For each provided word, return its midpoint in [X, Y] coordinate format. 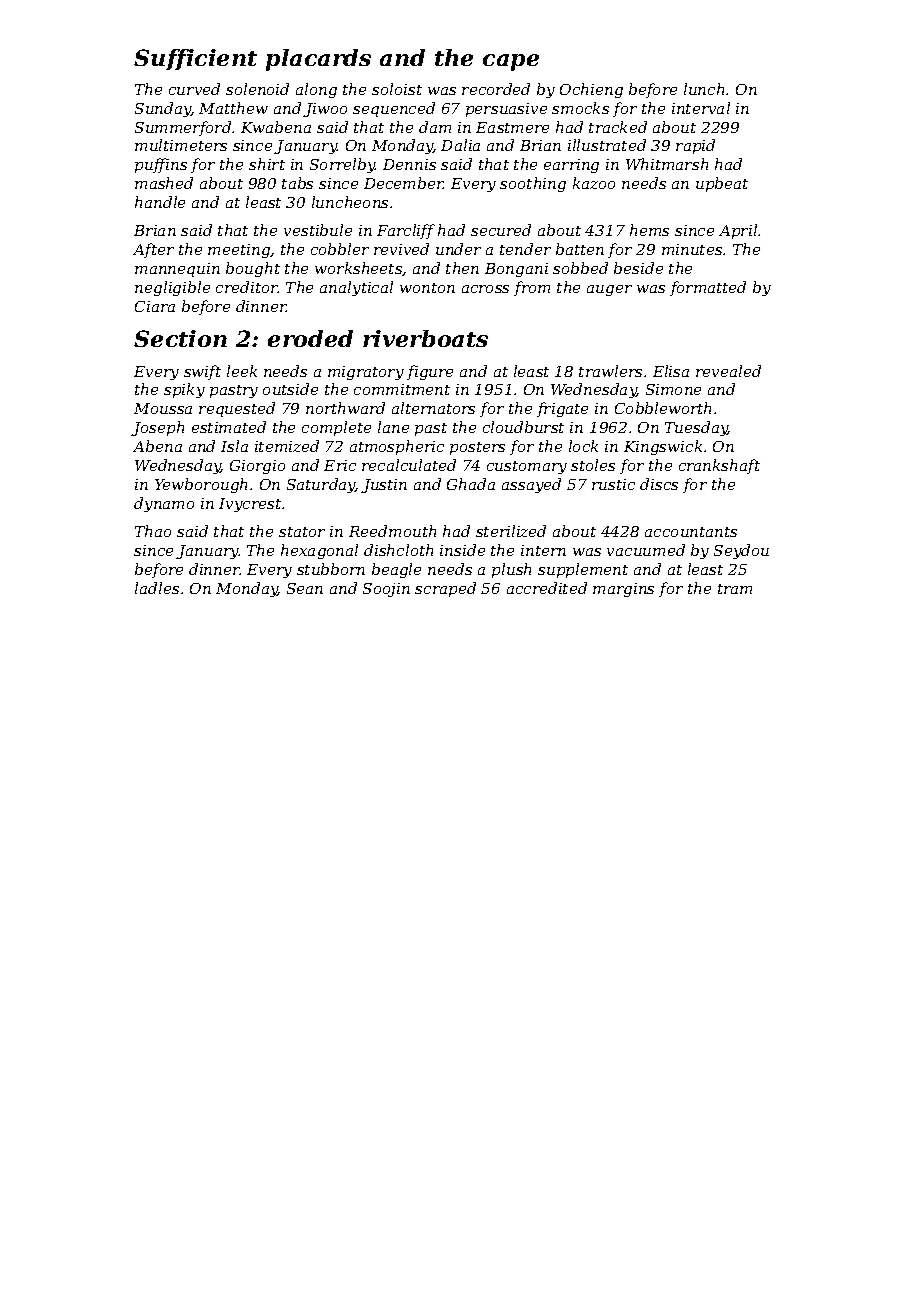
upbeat [722, 184]
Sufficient [195, 59]
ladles [157, 588]
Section [180, 338]
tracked [618, 127]
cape [511, 62]
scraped [445, 589]
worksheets [359, 269]
